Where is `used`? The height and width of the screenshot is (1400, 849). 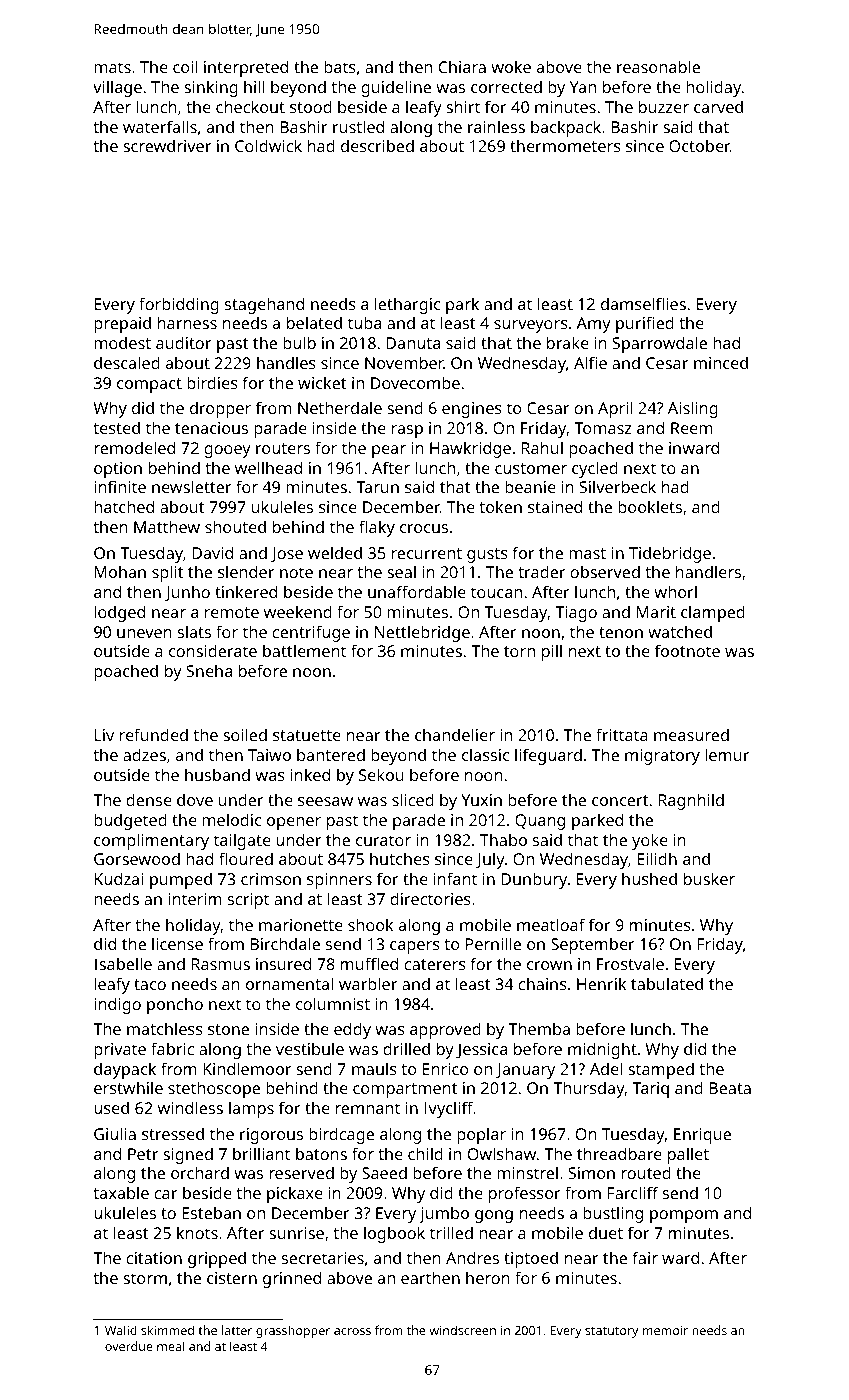
used is located at coordinates (111, 1107).
